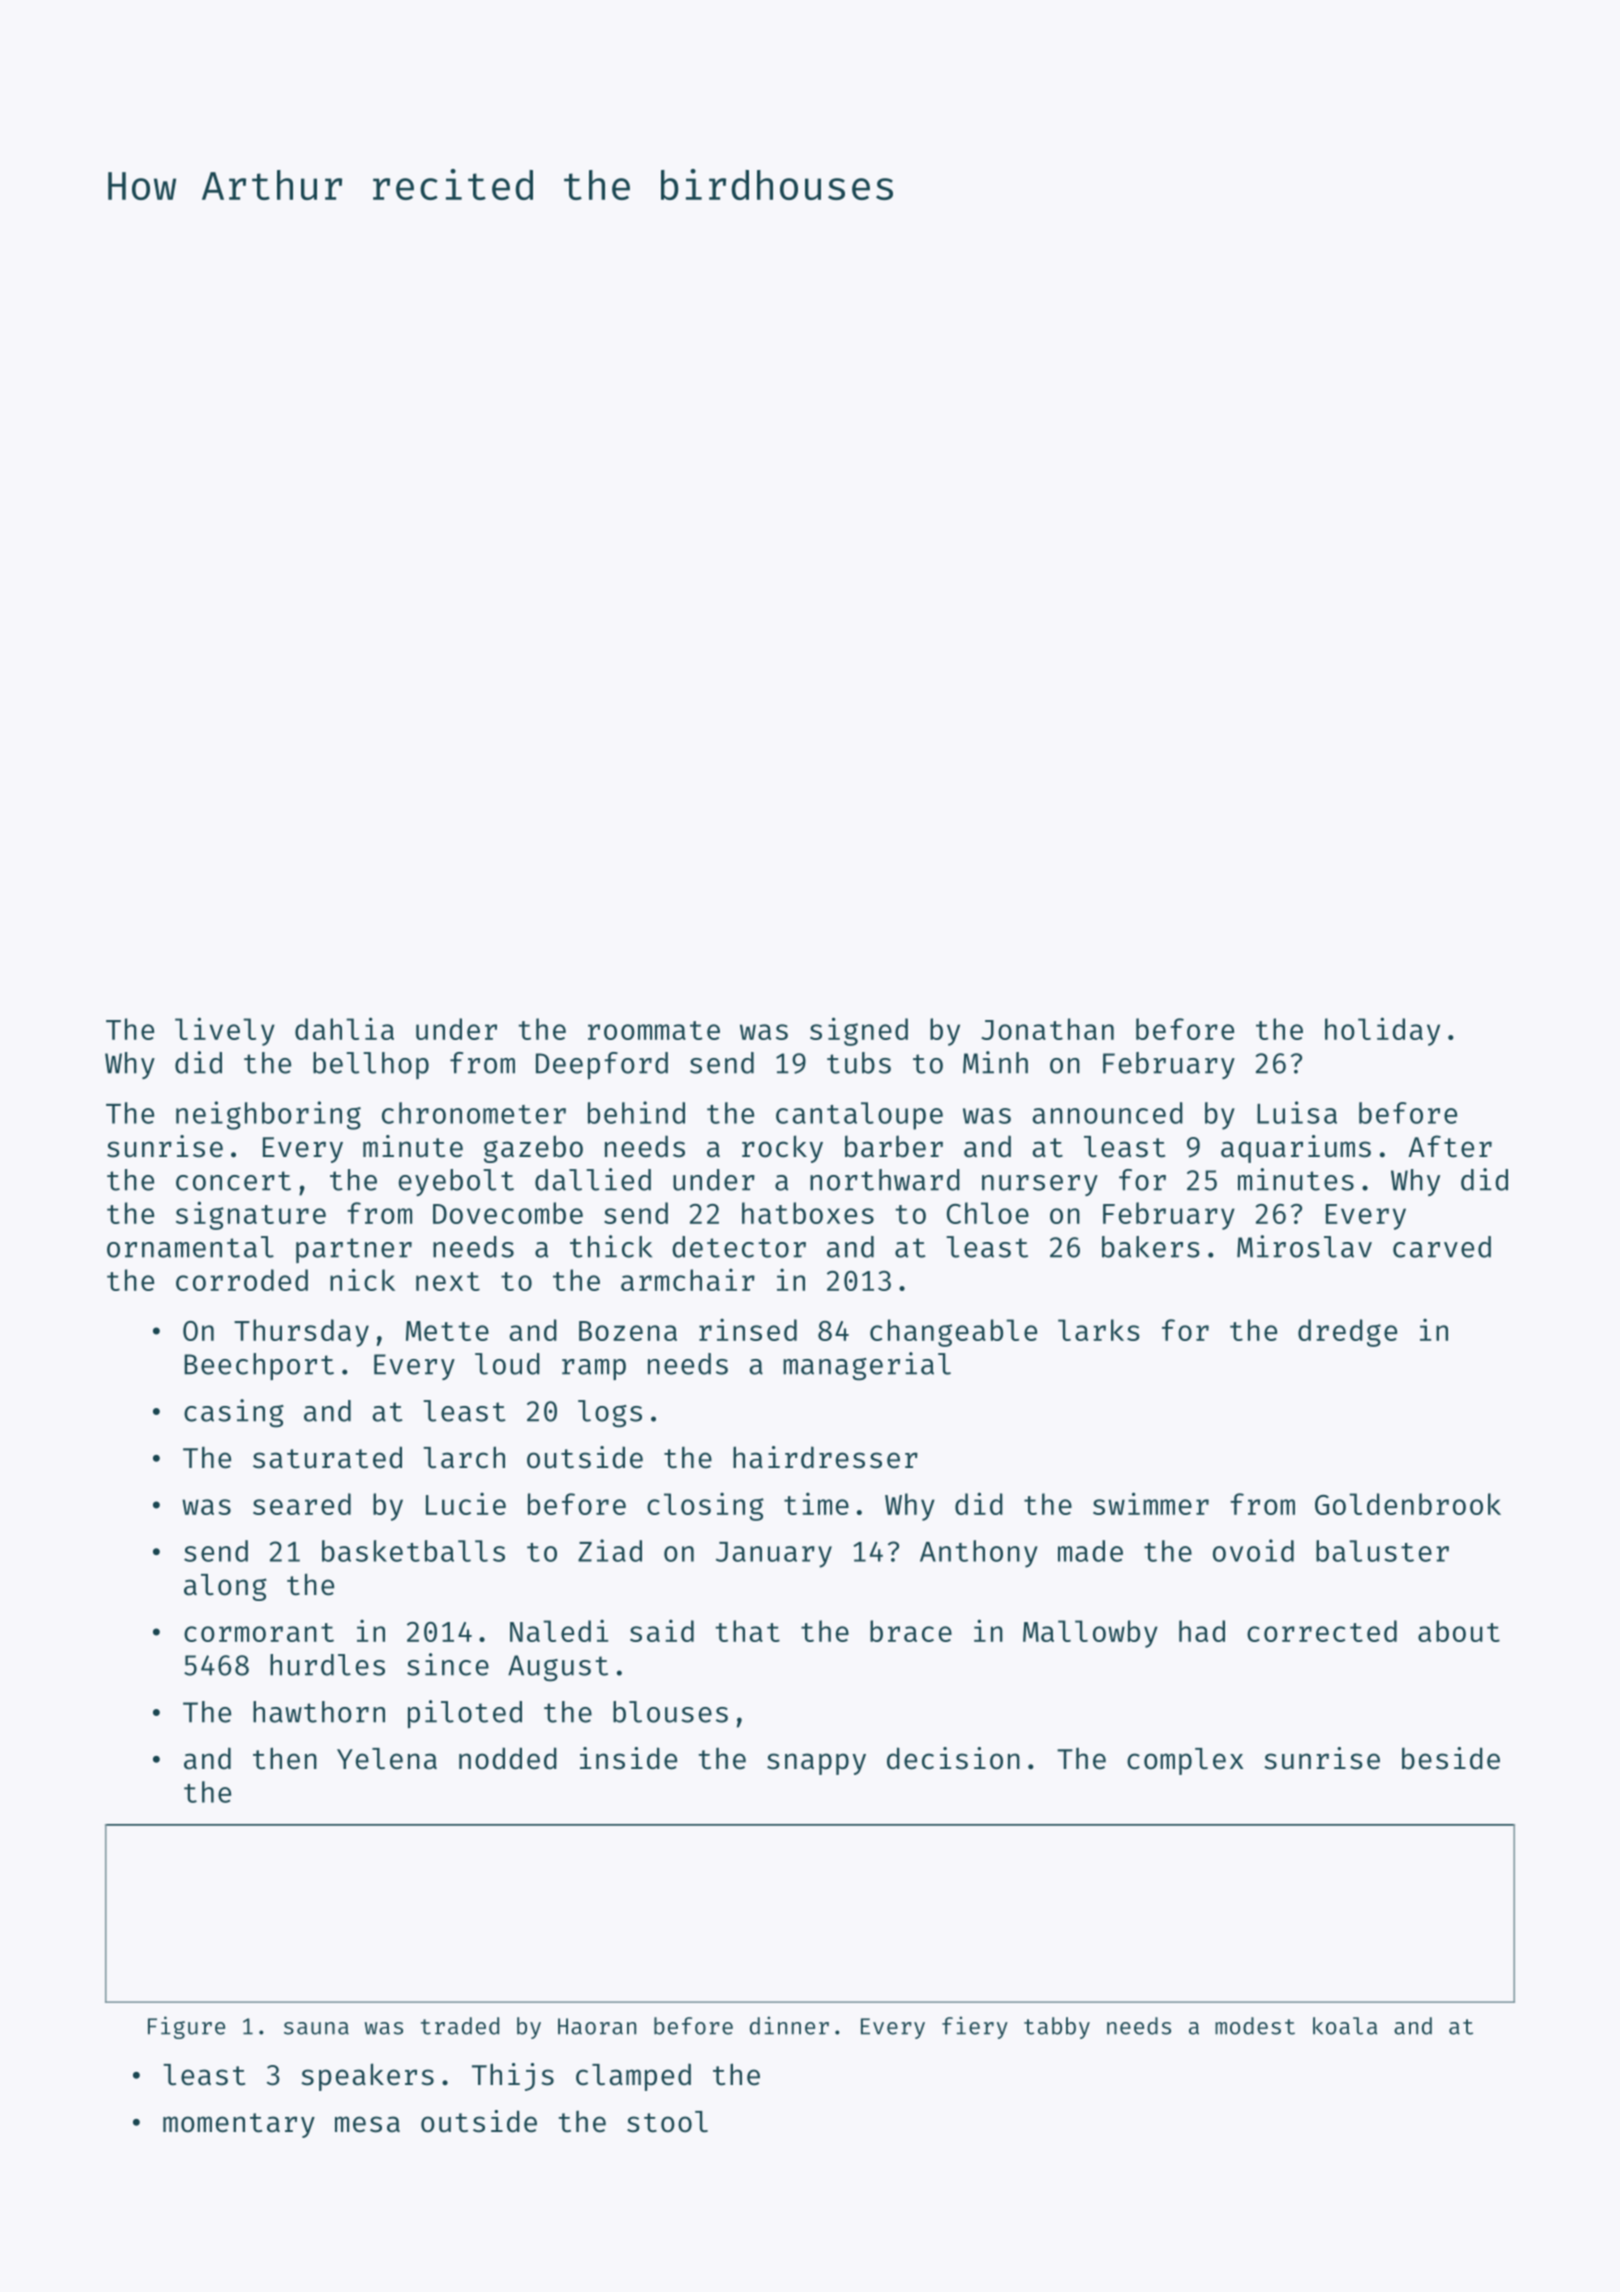 The height and width of the image is (2292, 1620). Describe the element at coordinates (662, 1630) in the image. I see `said` at that location.
